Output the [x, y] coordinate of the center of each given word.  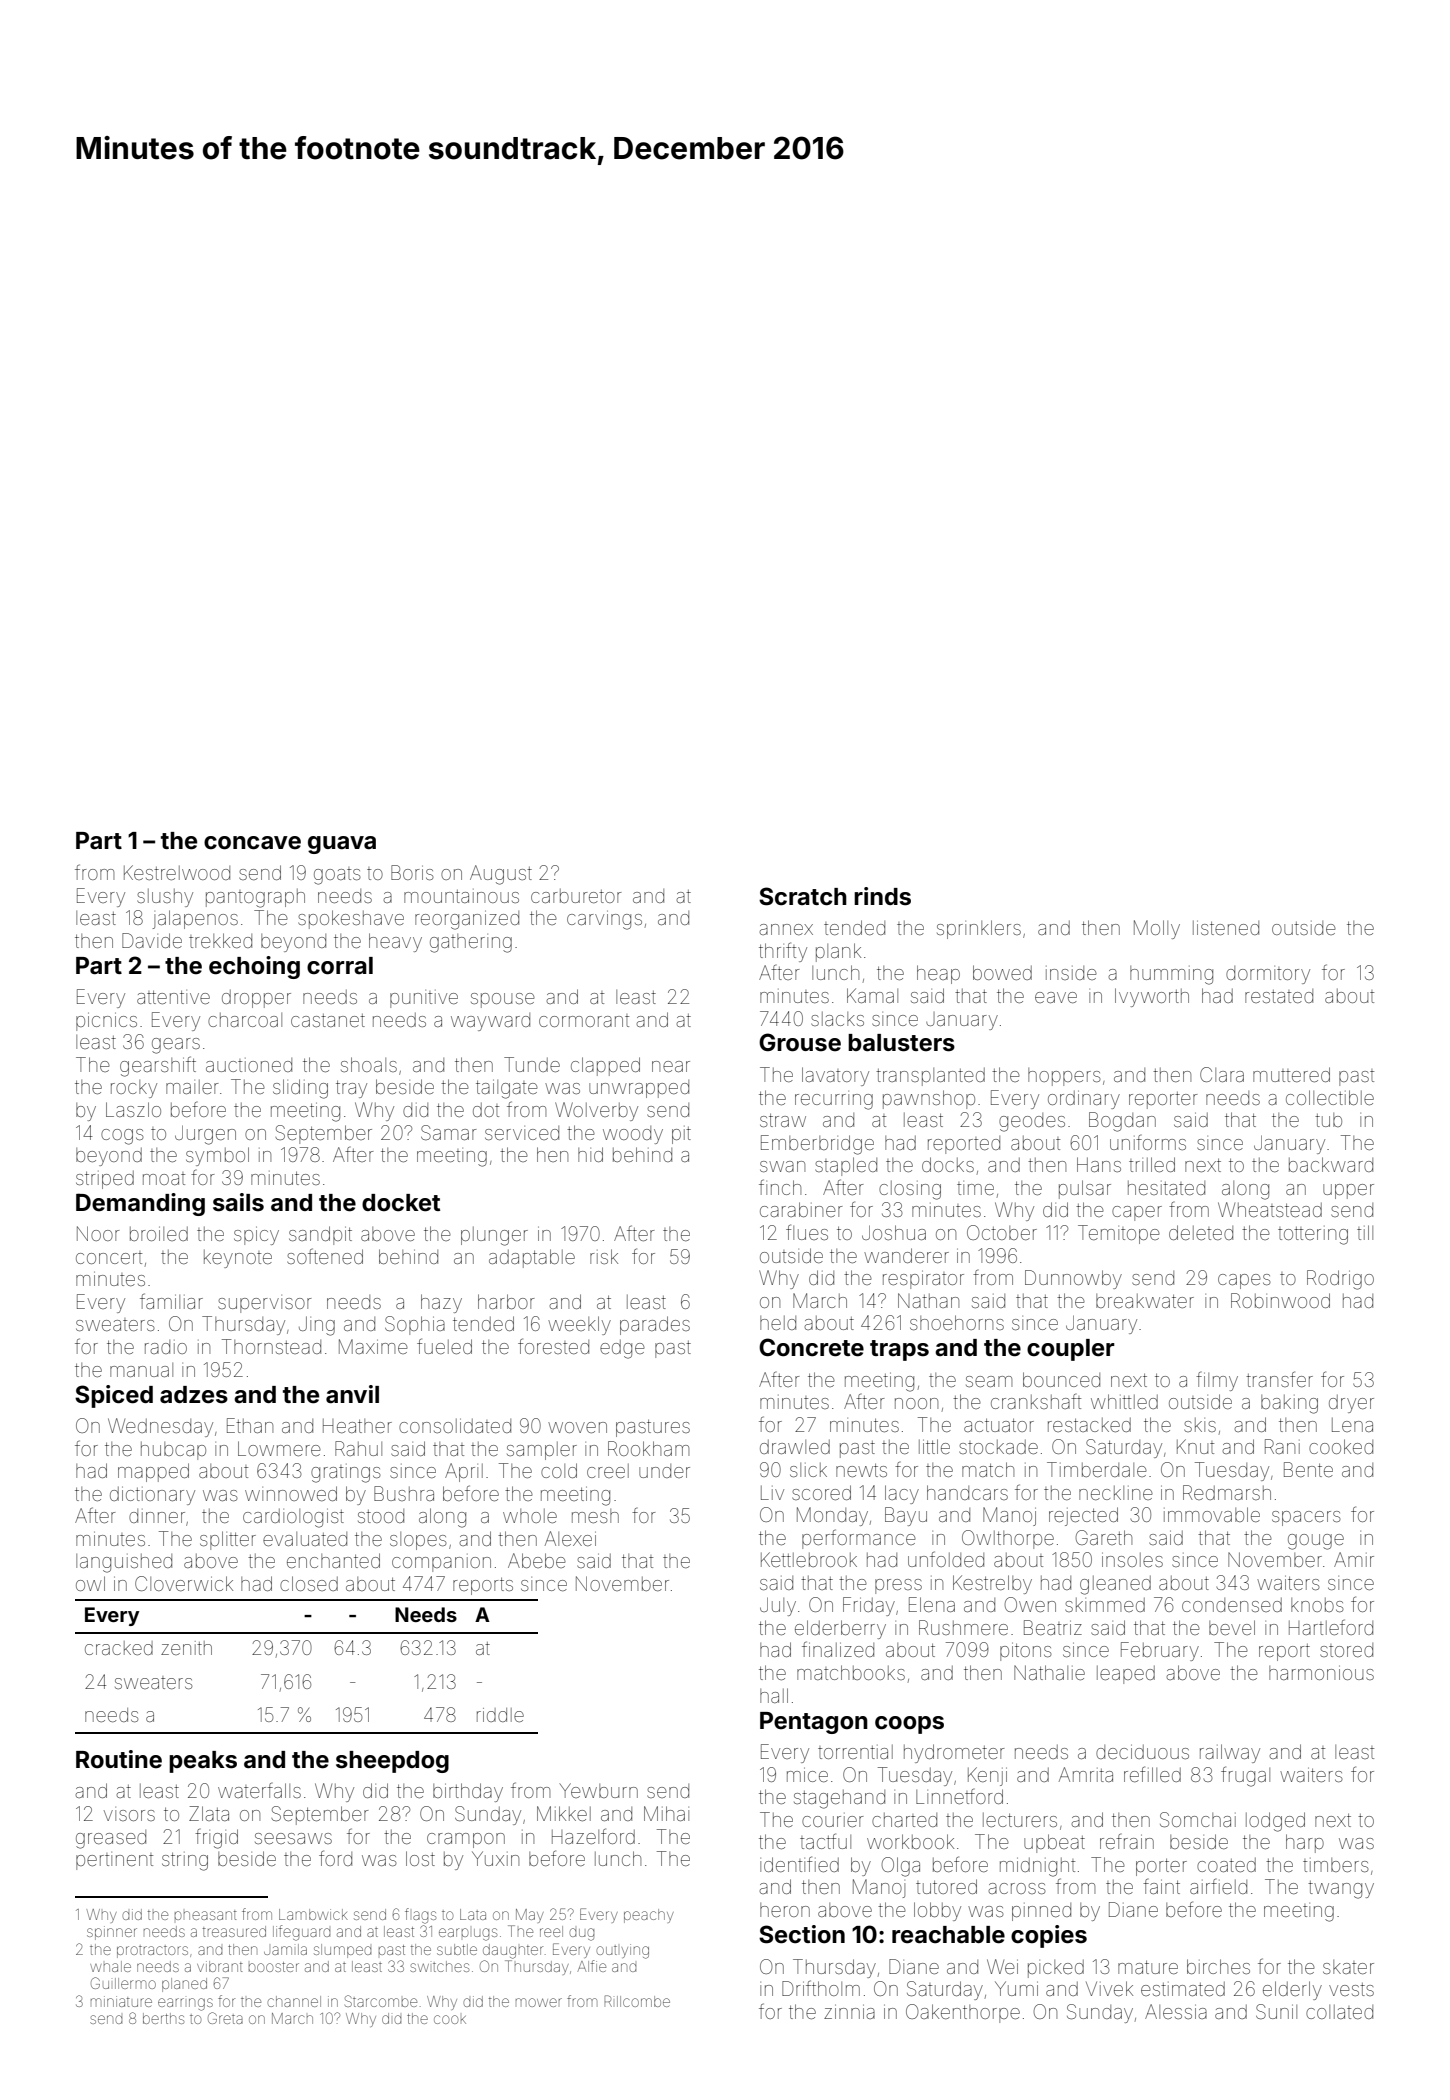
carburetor [576, 896]
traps [899, 1350]
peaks [203, 1762]
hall [774, 1695]
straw [783, 1120]
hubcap [173, 1451]
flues [807, 1232]
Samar [449, 1132]
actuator [999, 1425]
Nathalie [1049, 1672]
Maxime [373, 1346]
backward [1331, 1164]
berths [163, 2018]
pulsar [1085, 1189]
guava [342, 845]
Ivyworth [1152, 997]
